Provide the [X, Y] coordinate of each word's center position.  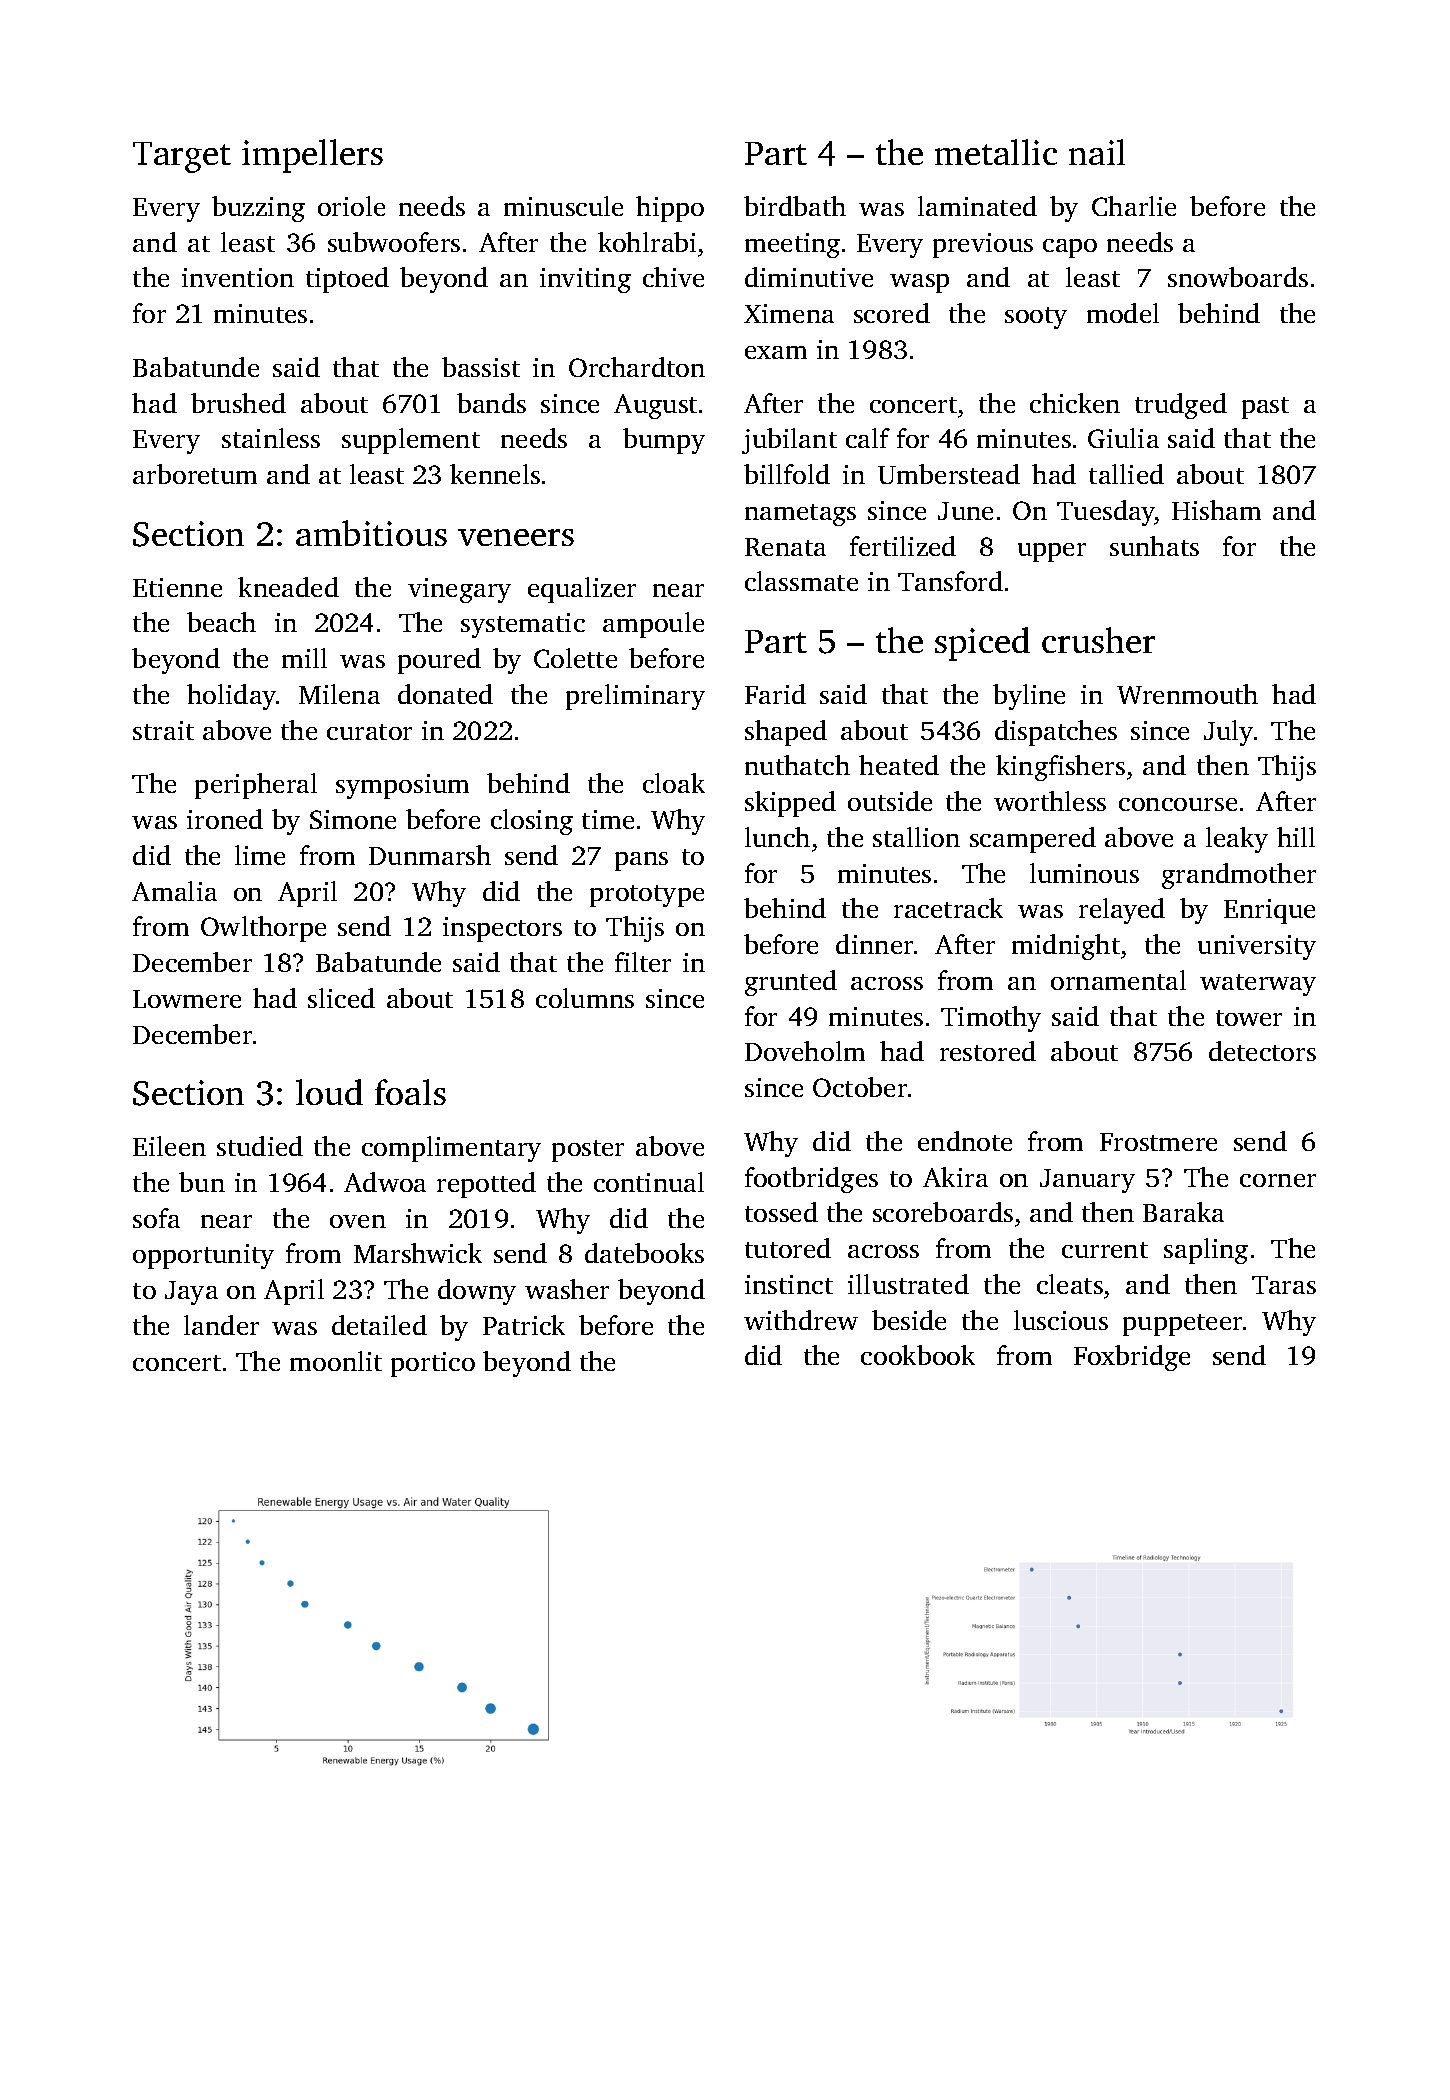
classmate [801, 581]
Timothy [991, 1019]
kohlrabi [647, 242]
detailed [379, 1325]
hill [1296, 837]
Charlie [1134, 206]
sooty [1036, 318]
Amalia [174, 891]
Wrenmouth [1187, 694]
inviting [585, 280]
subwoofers [394, 242]
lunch [777, 837]
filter [643, 962]
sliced [341, 998]
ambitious [371, 533]
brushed [238, 403]
